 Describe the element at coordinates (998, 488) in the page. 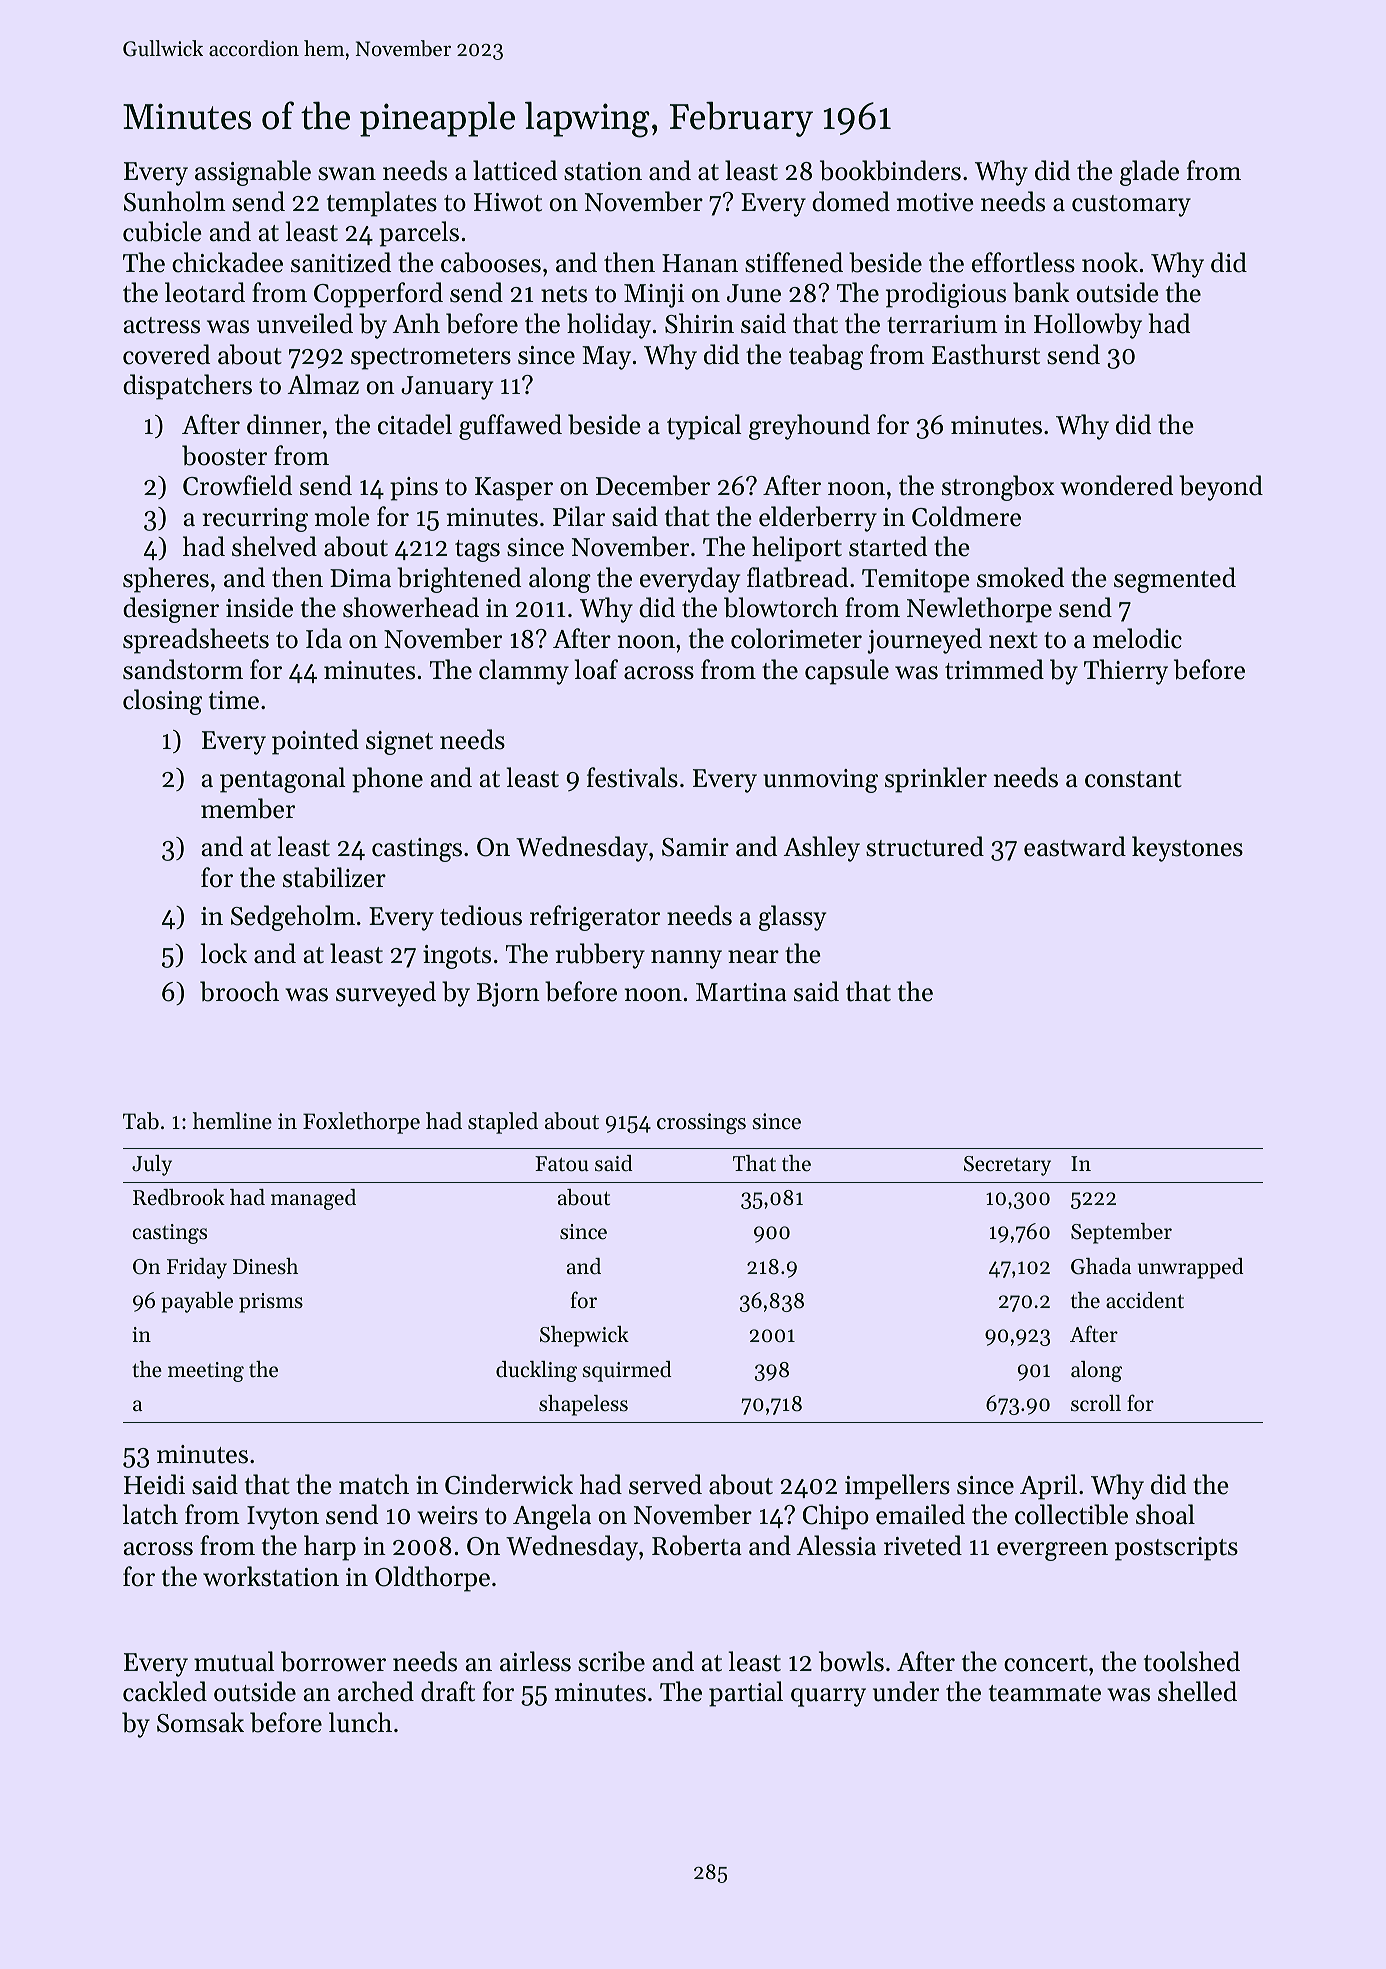

I see `strongbox` at that location.
